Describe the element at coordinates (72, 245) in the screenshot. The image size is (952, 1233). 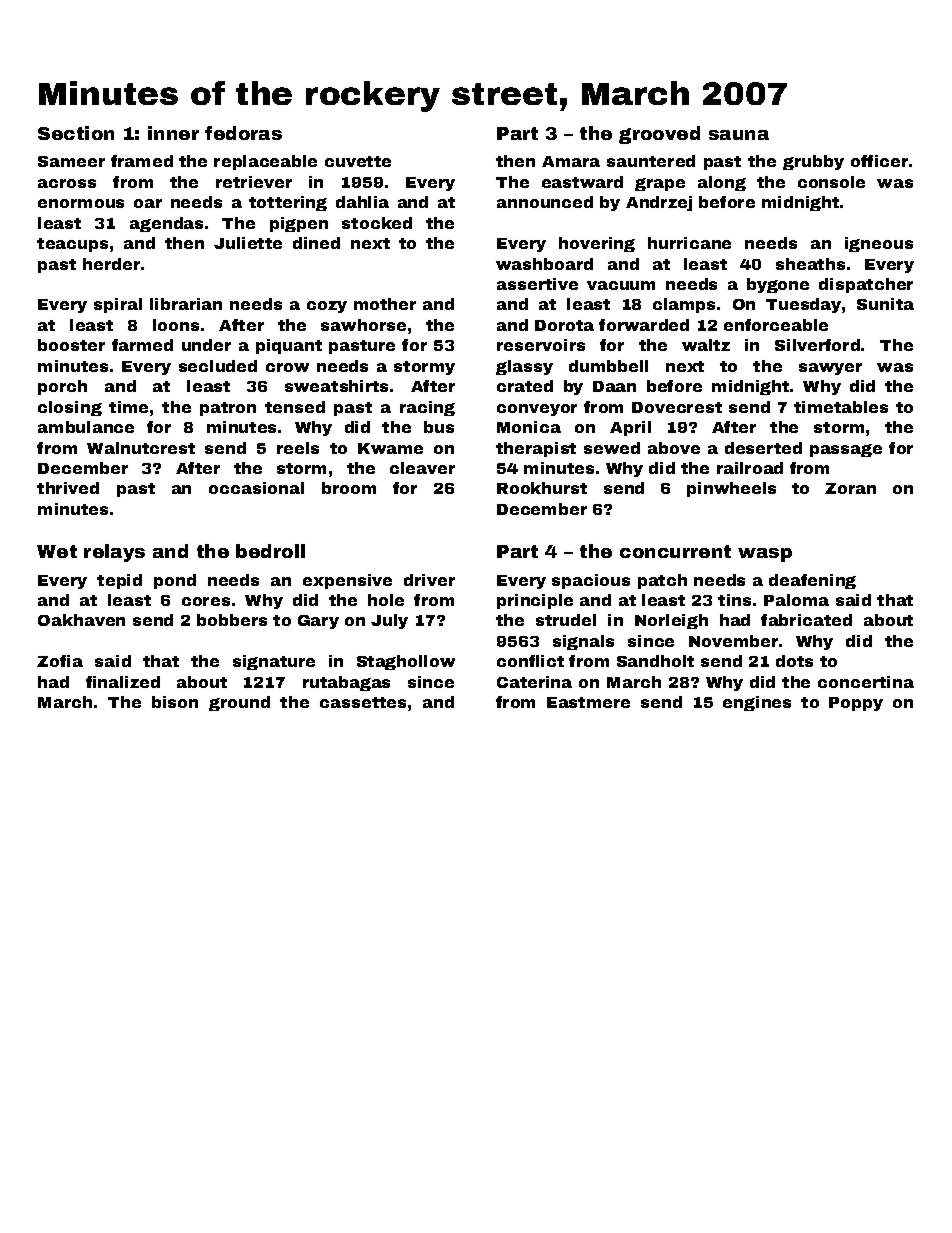
I see `teacups` at that location.
